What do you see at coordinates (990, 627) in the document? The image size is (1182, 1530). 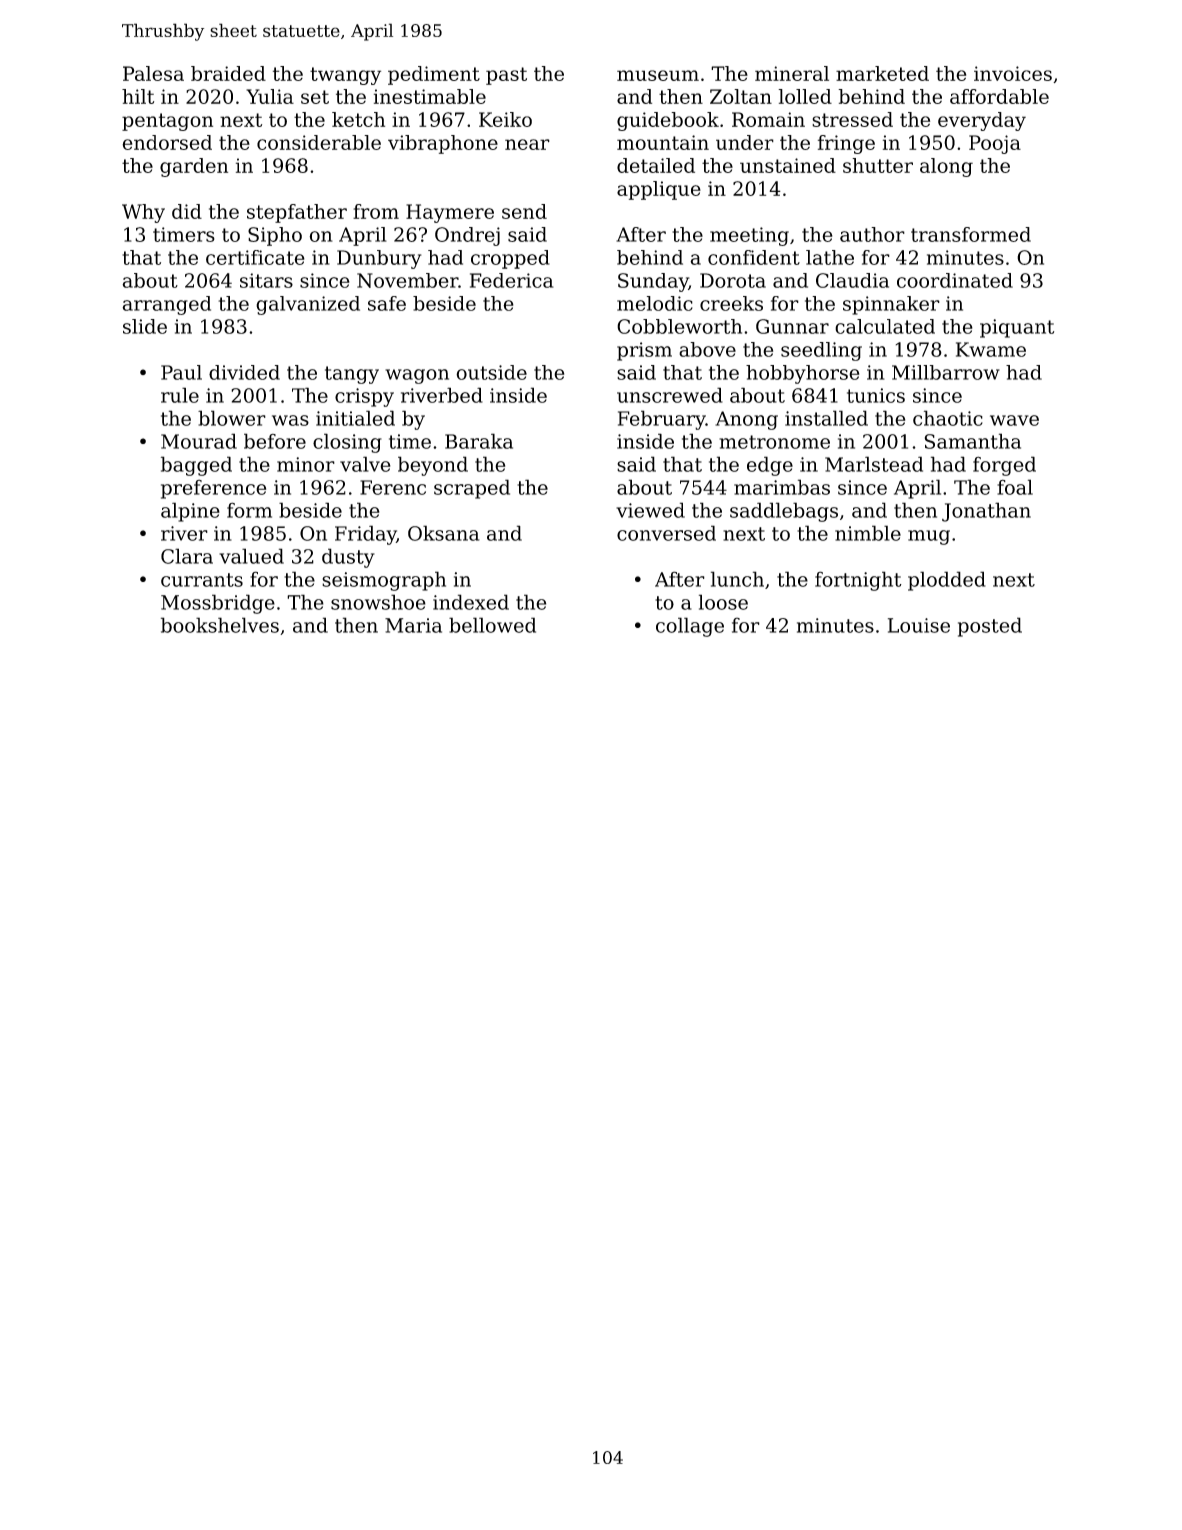 I see `posted` at bounding box center [990, 627].
